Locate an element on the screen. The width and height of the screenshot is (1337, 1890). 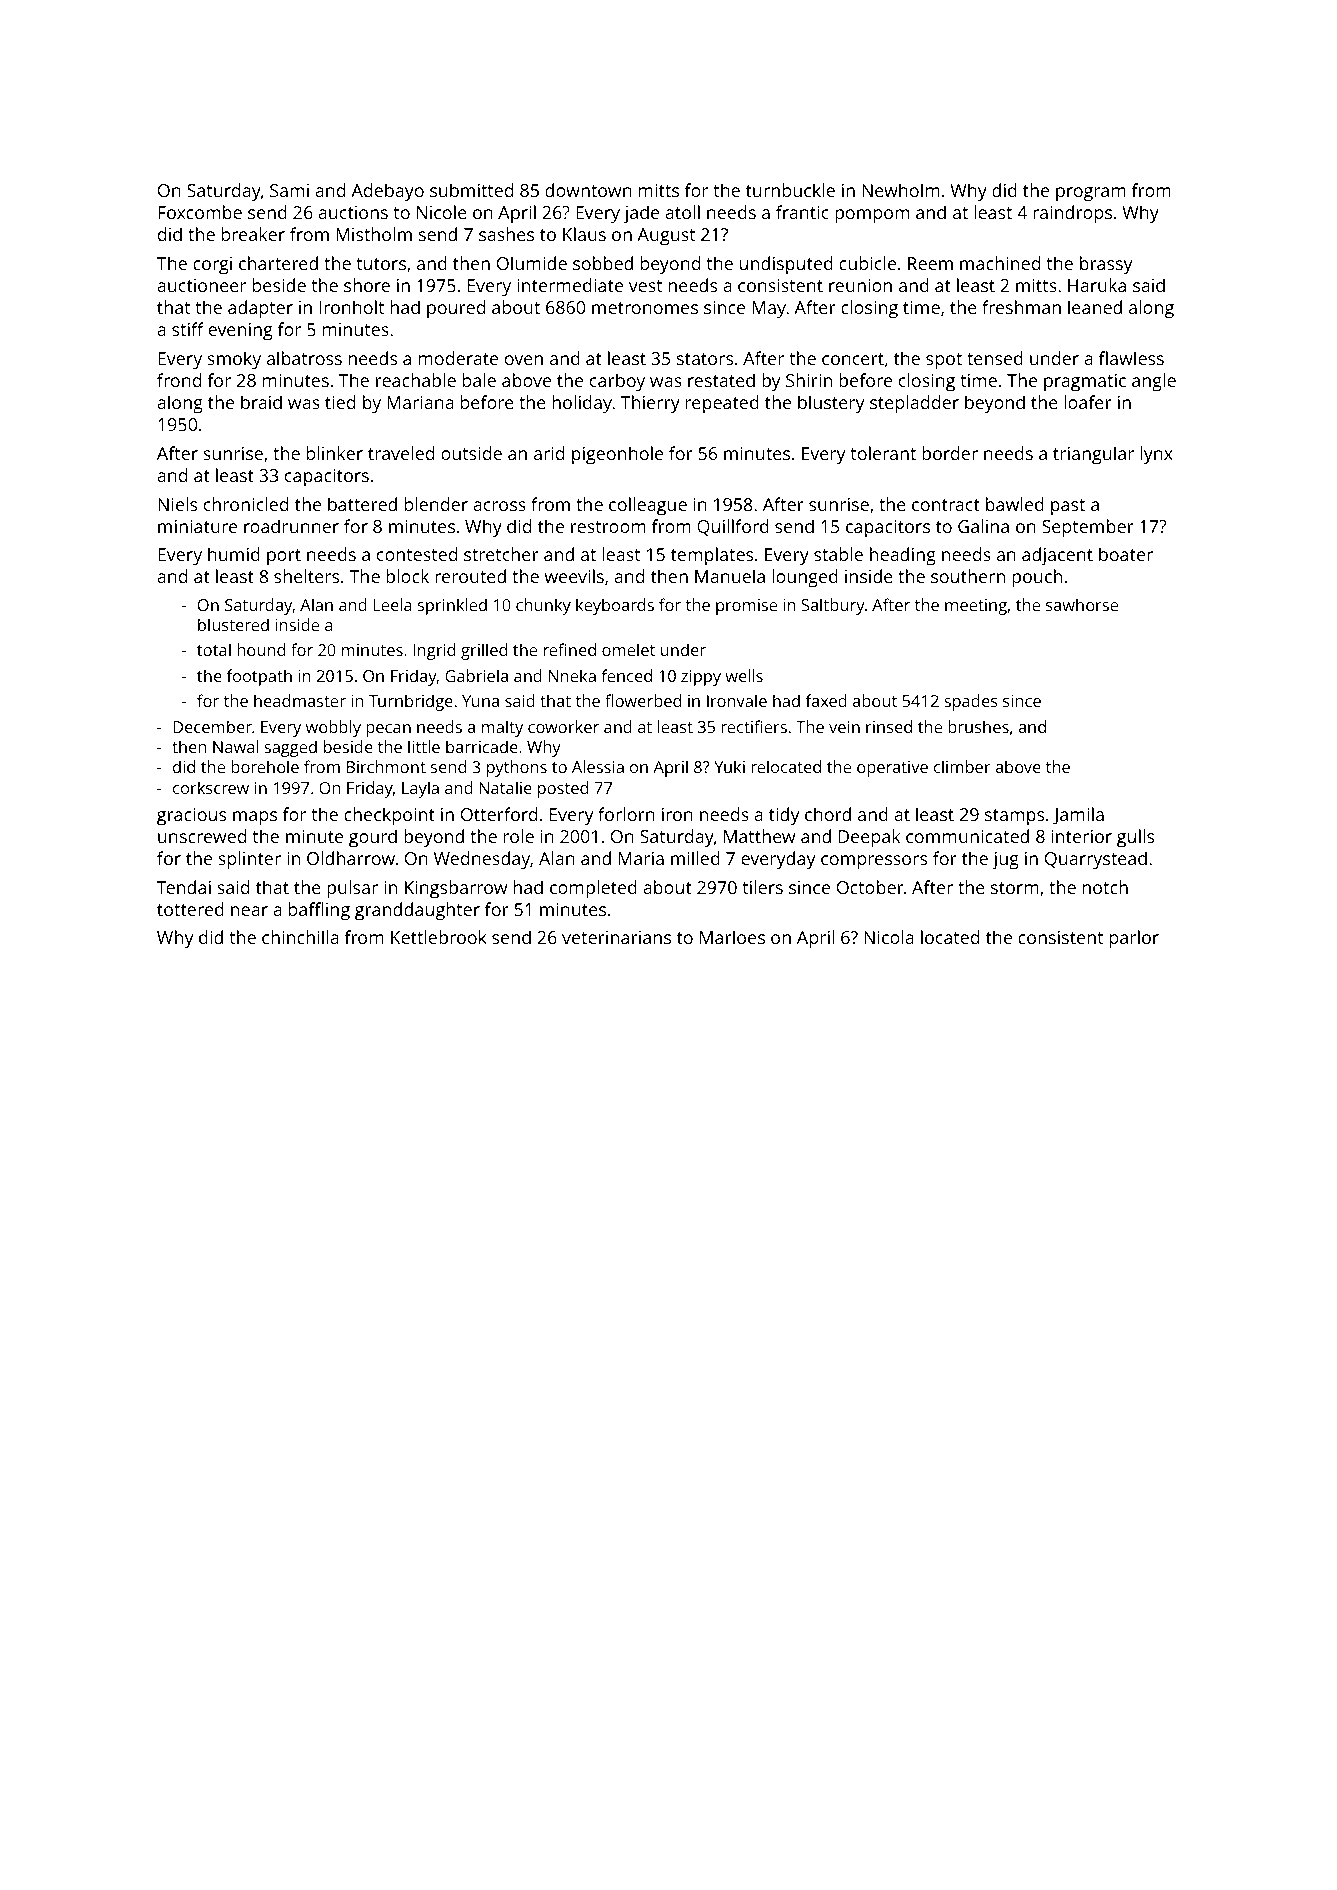
tied is located at coordinates (340, 402).
